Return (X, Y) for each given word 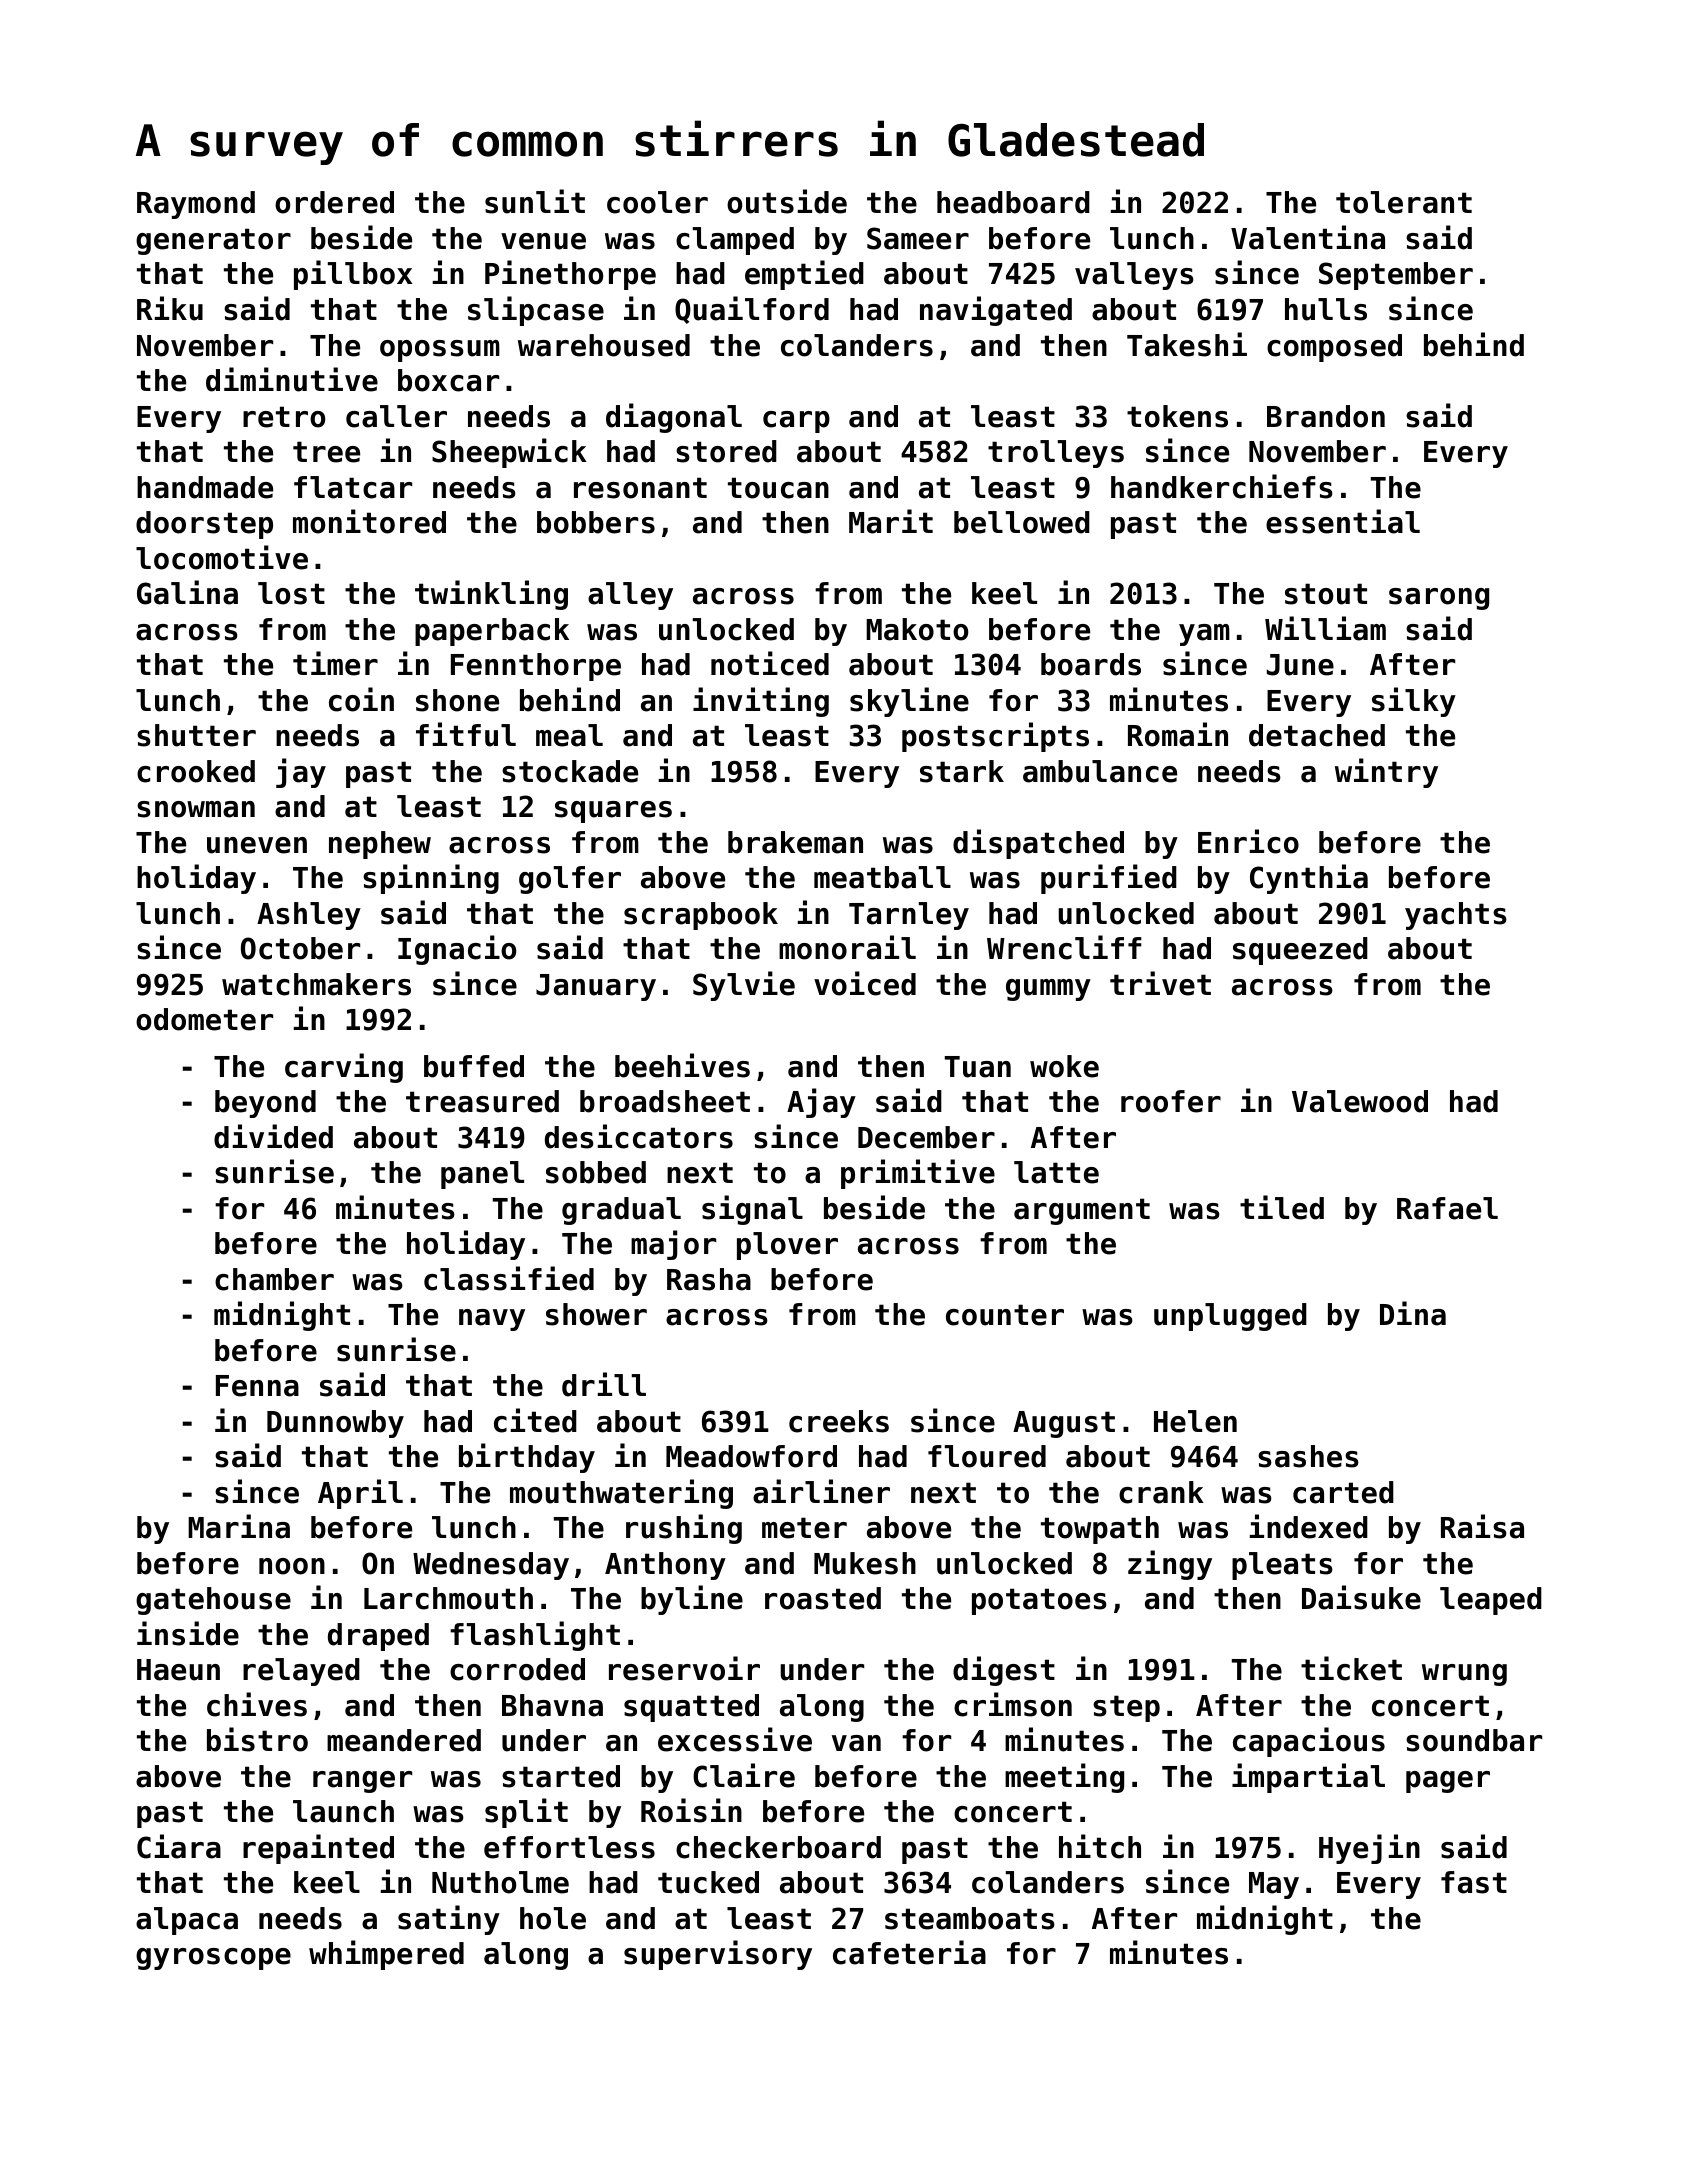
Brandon (1326, 416)
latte (1056, 1172)
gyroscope (213, 1959)
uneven (257, 845)
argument (1082, 1211)
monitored (369, 521)
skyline (909, 702)
